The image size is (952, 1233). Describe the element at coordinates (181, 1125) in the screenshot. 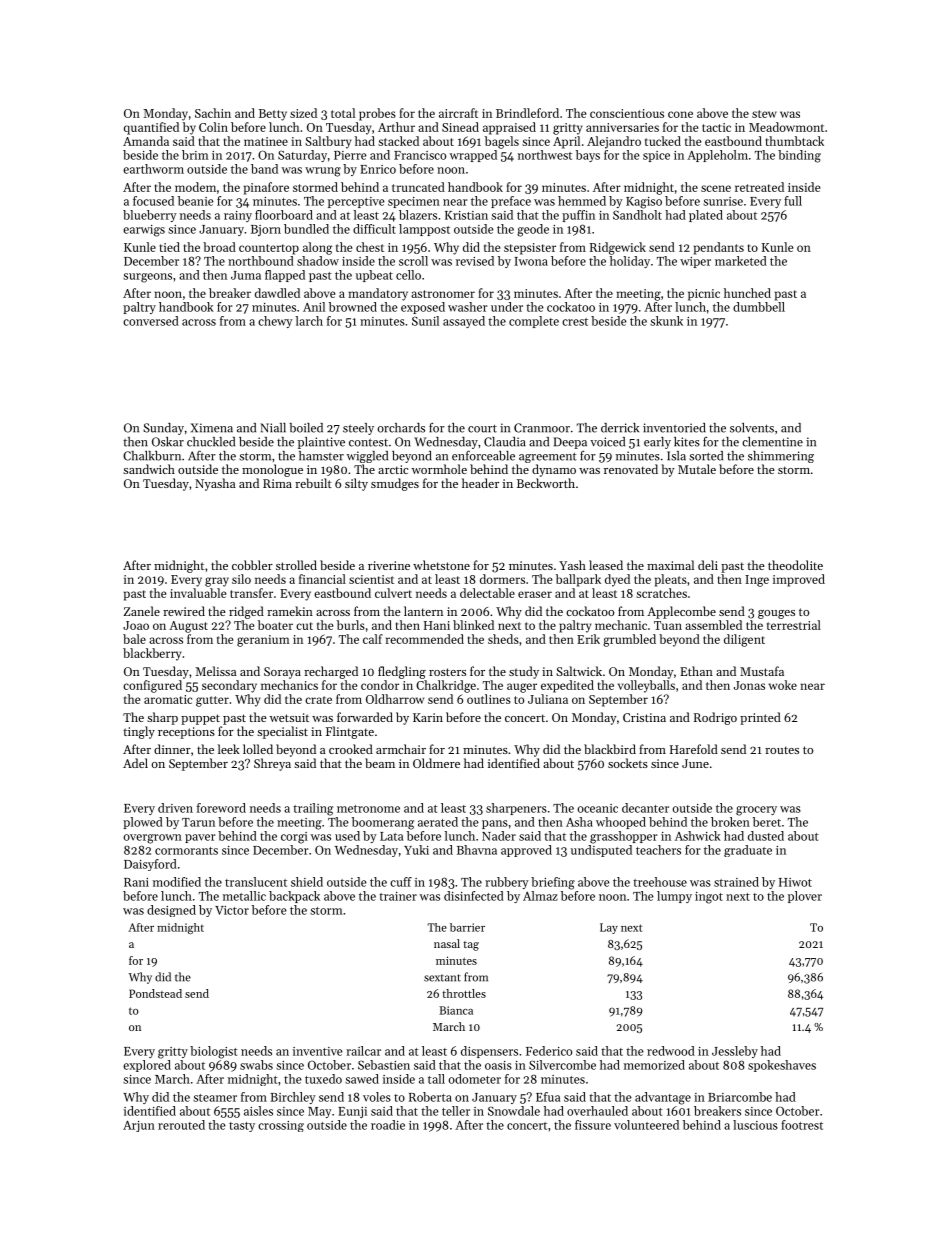

I see `rerouted` at that location.
